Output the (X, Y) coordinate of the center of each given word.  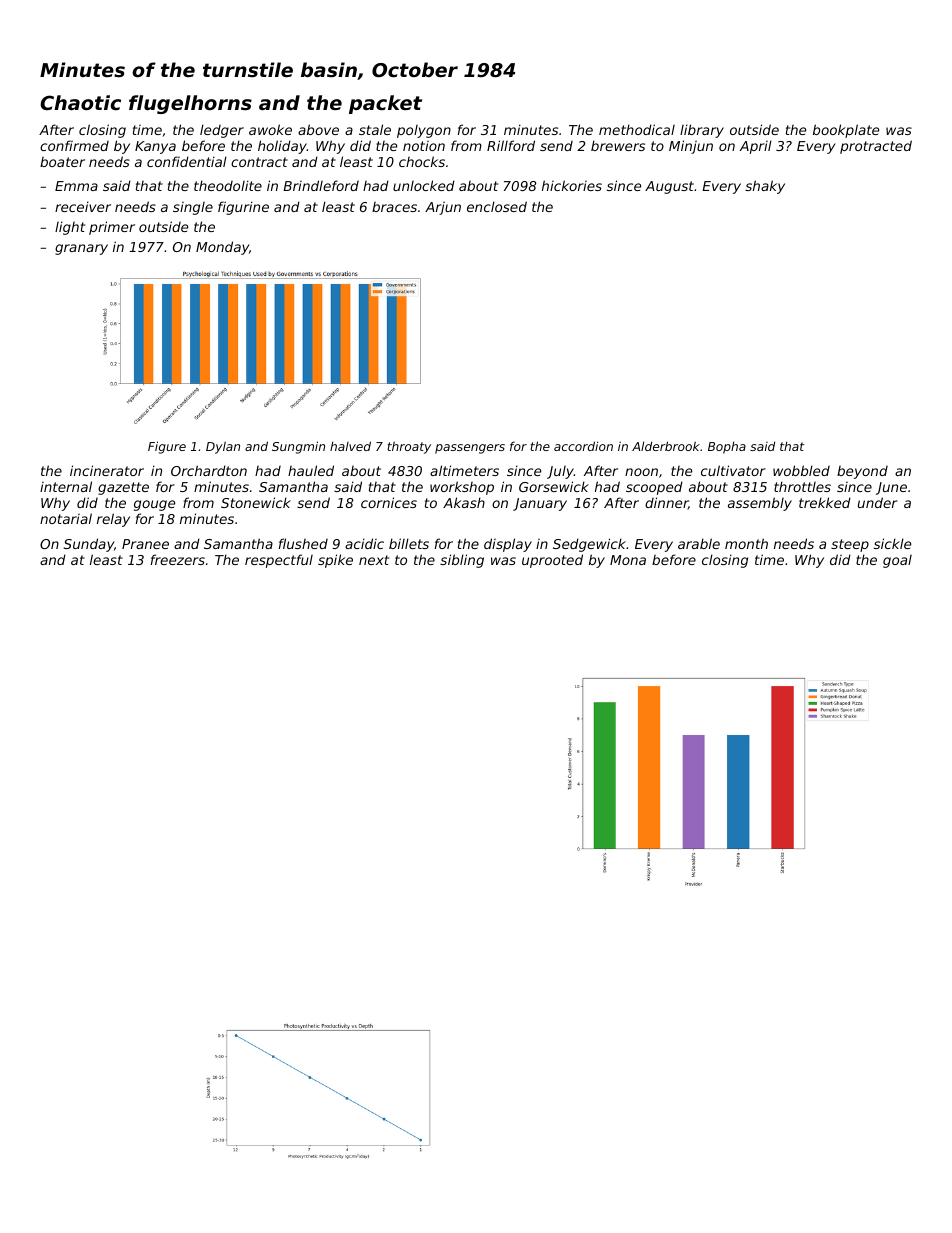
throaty (409, 447)
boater (62, 162)
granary (81, 249)
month (746, 543)
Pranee (145, 544)
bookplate (846, 131)
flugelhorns (190, 104)
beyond (862, 472)
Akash (464, 502)
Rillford (511, 145)
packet (385, 104)
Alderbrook (666, 446)
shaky (765, 187)
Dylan (223, 447)
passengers (470, 449)
